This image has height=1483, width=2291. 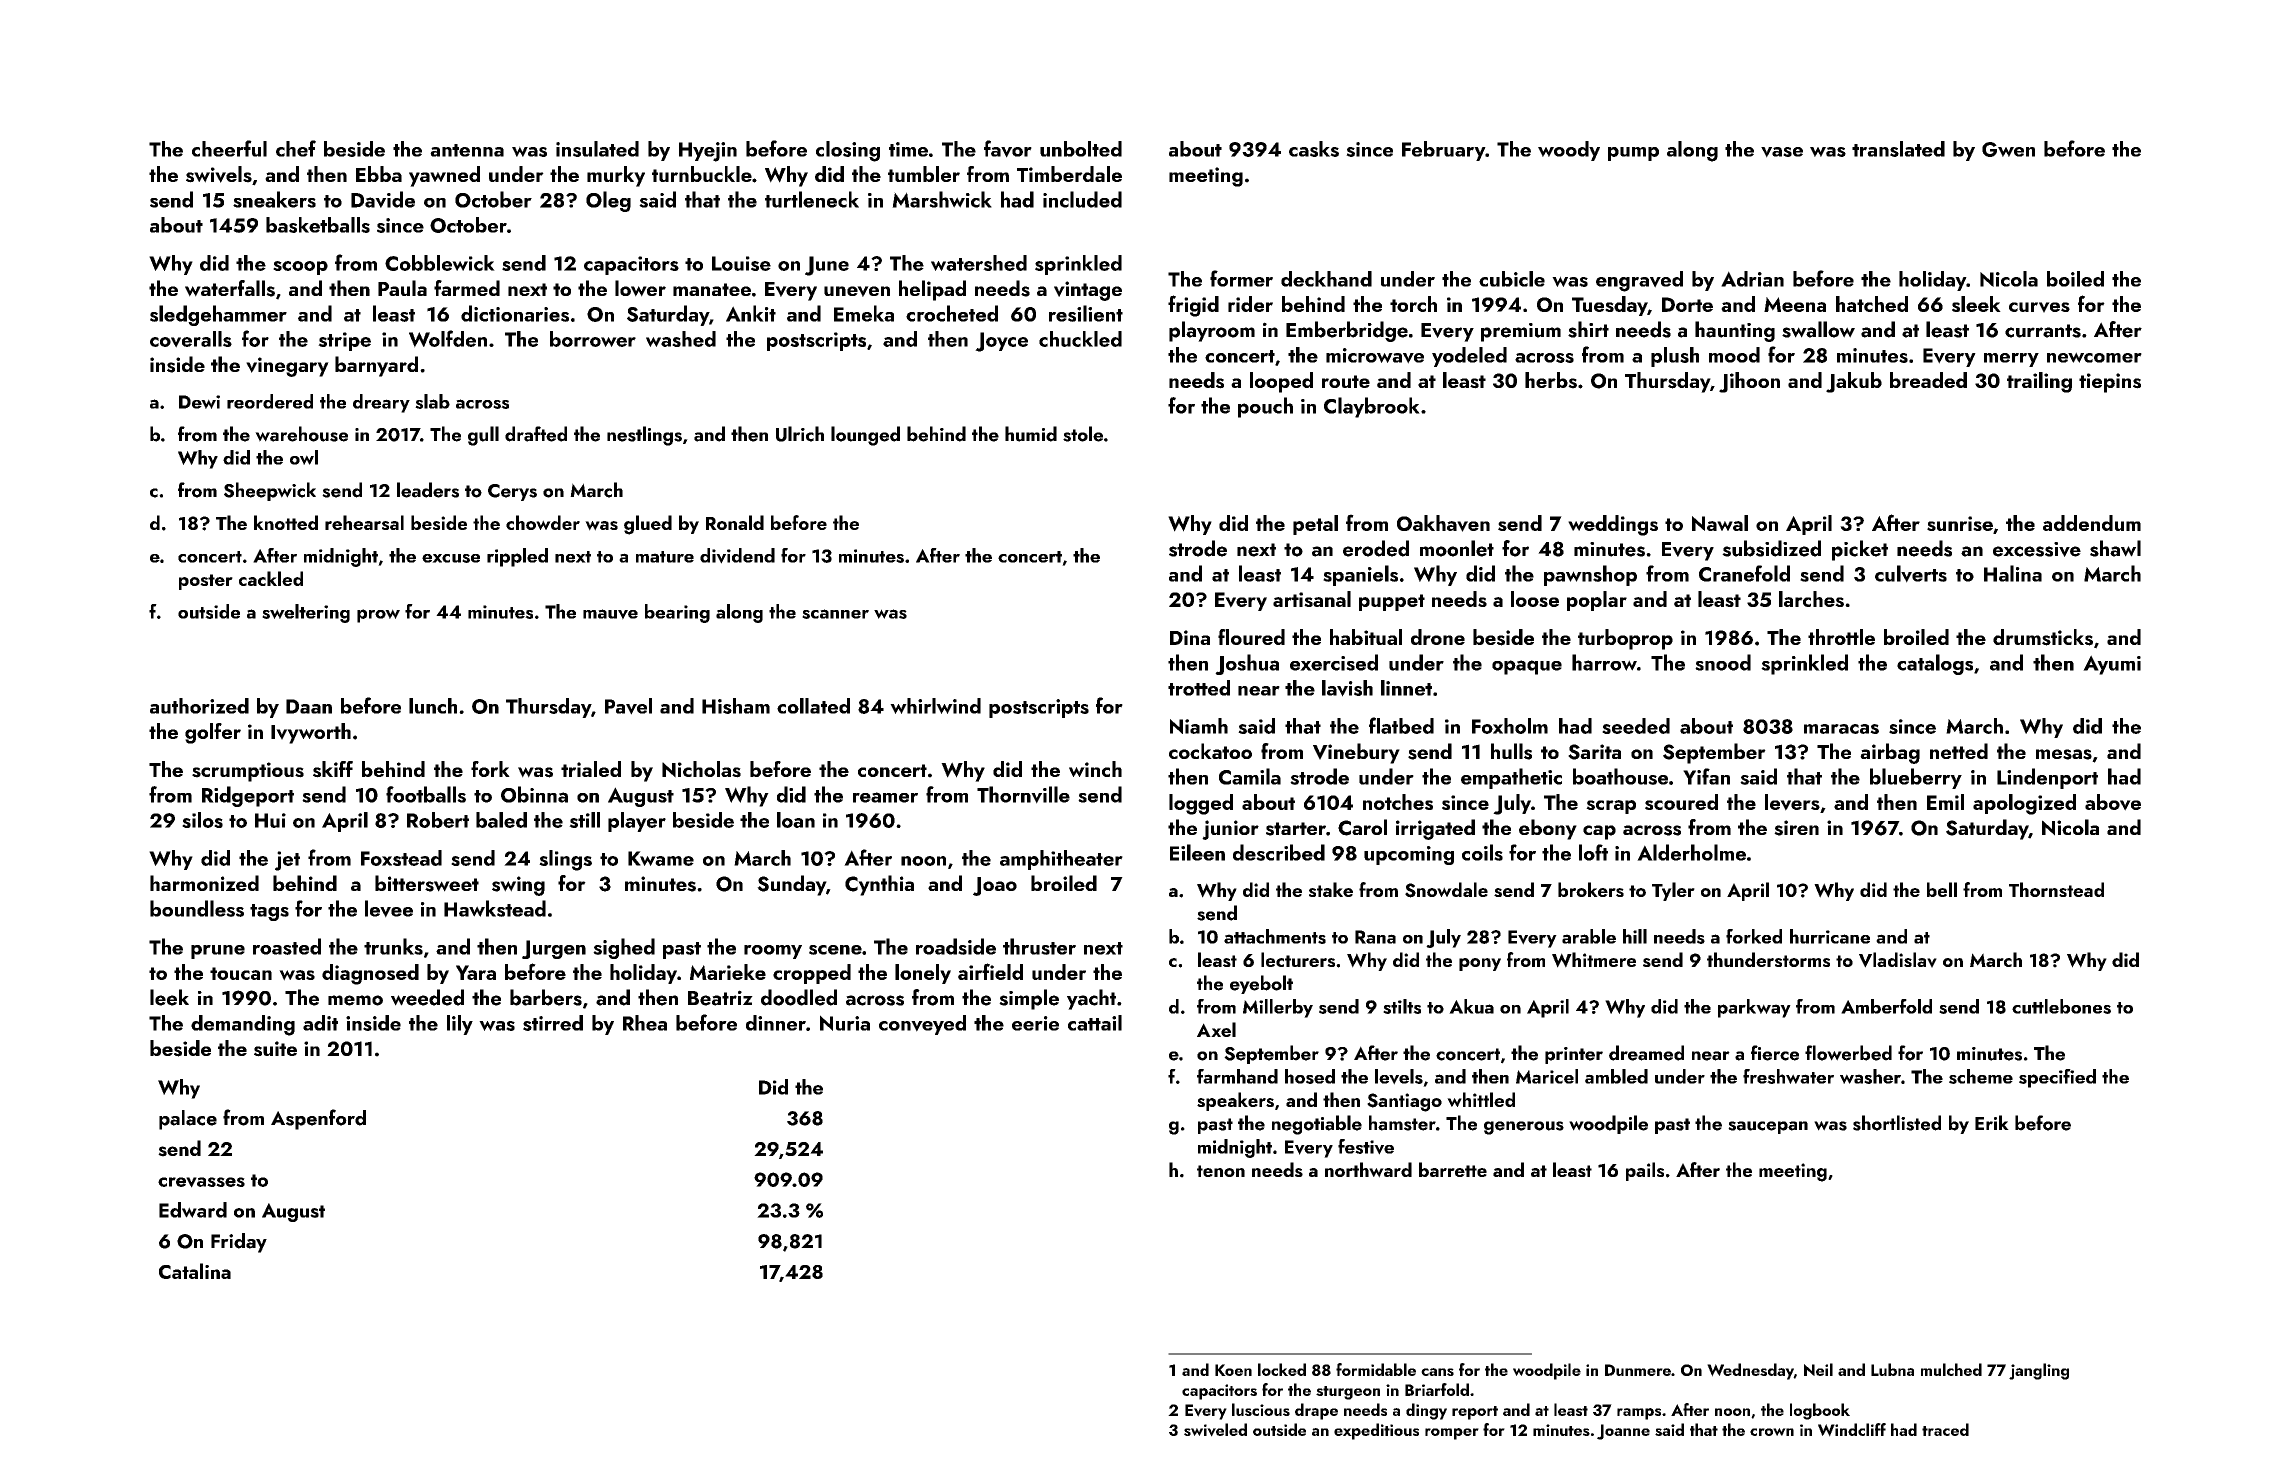 What do you see at coordinates (1326, 279) in the image?
I see `deckhand` at bounding box center [1326, 279].
